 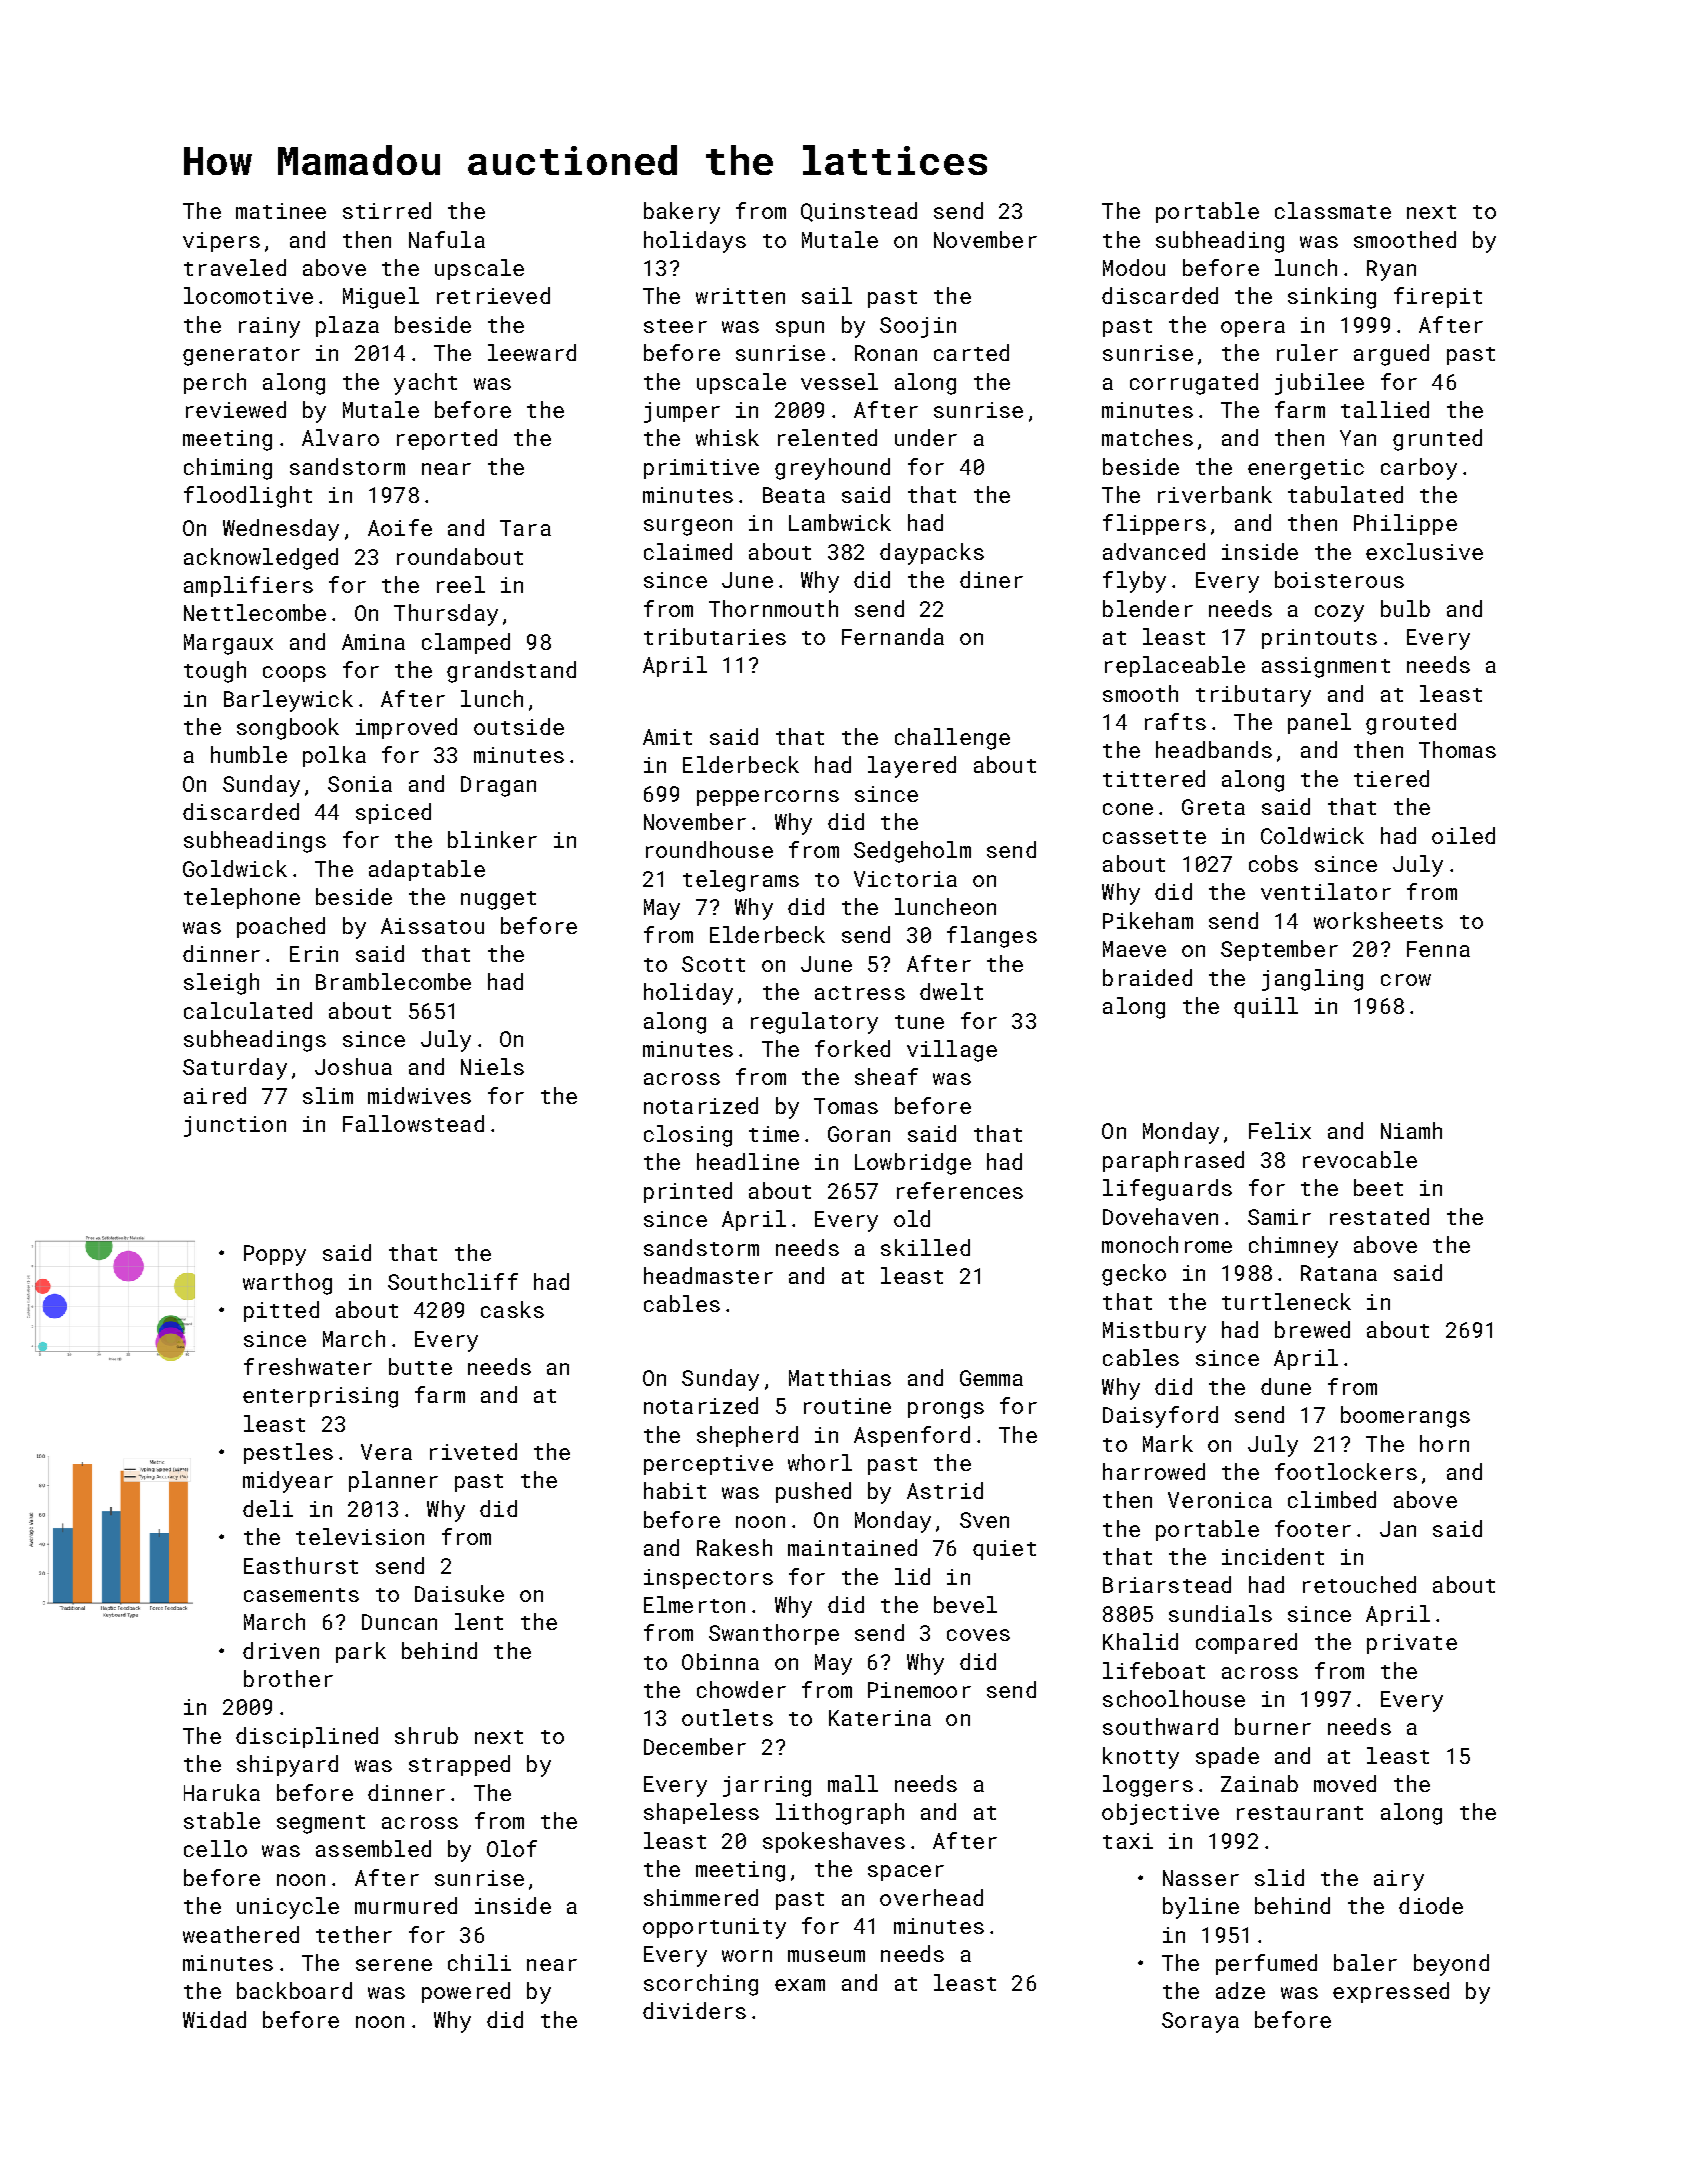 What do you see at coordinates (1412, 1644) in the screenshot?
I see `private` at bounding box center [1412, 1644].
